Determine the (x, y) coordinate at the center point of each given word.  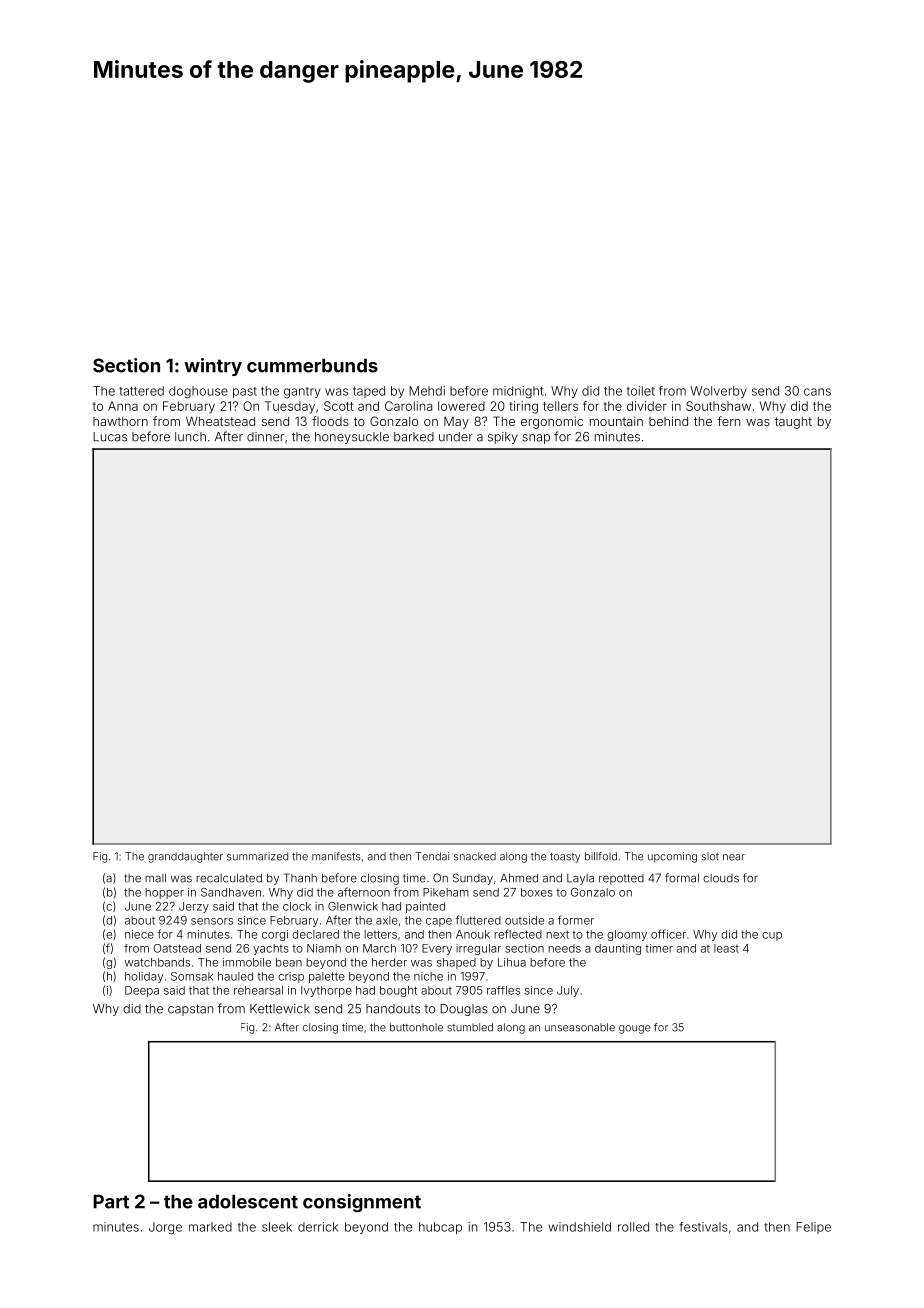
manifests (336, 856)
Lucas (110, 437)
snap (536, 439)
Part (111, 1201)
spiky (503, 438)
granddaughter (185, 857)
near (734, 857)
